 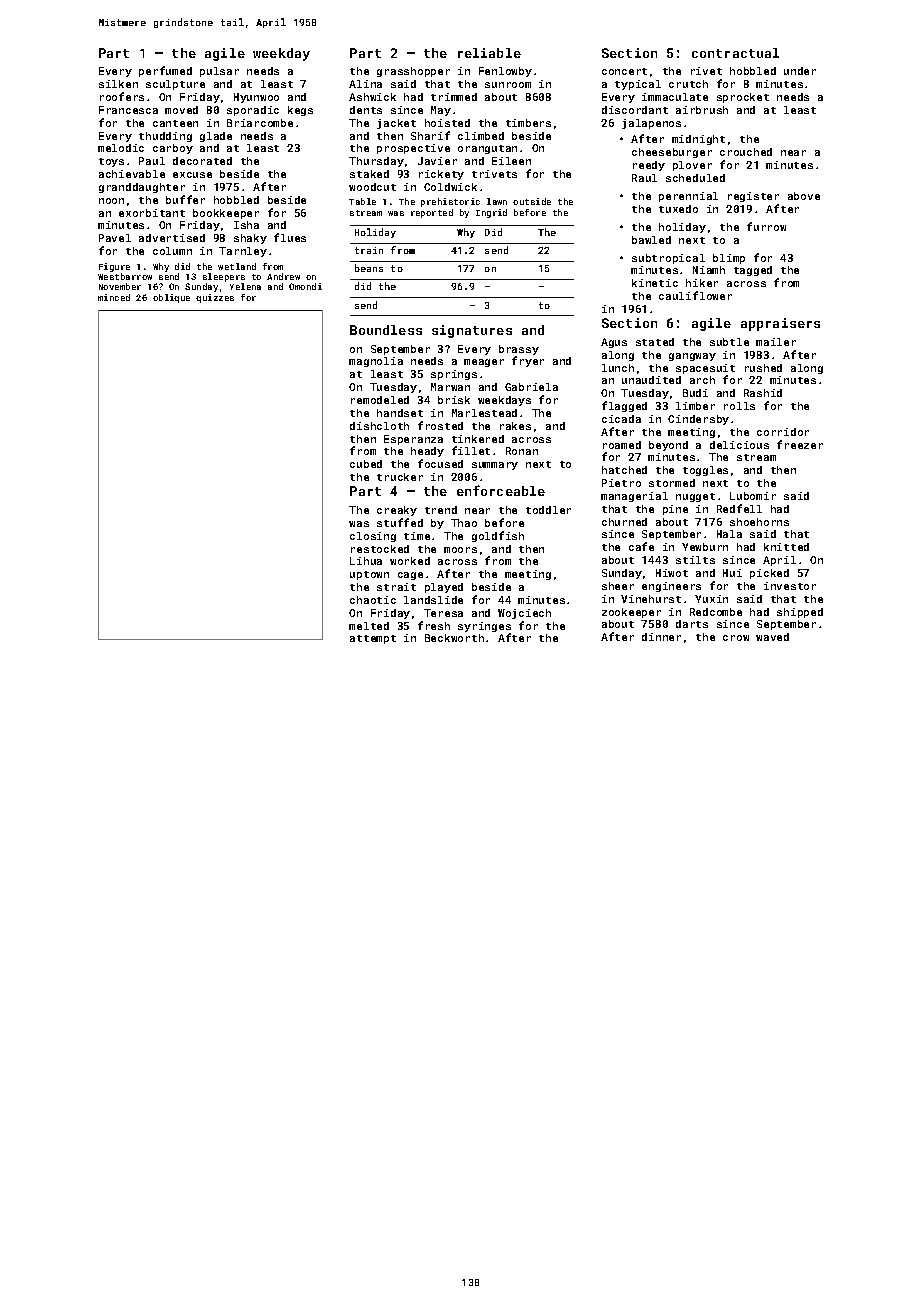 I want to click on stormed, so click(x=672, y=483).
